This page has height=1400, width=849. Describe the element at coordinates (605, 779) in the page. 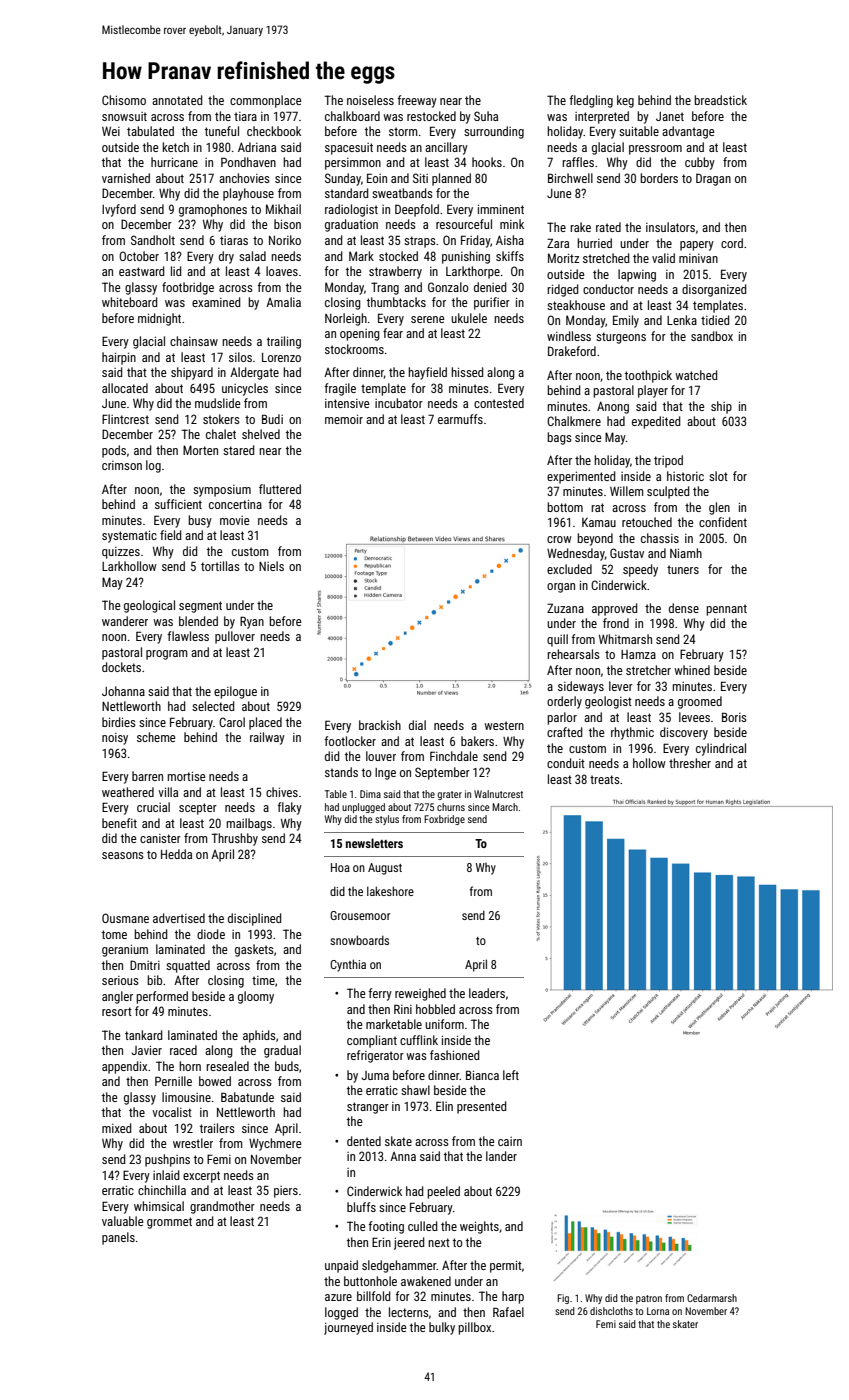

I see `treats` at that location.
